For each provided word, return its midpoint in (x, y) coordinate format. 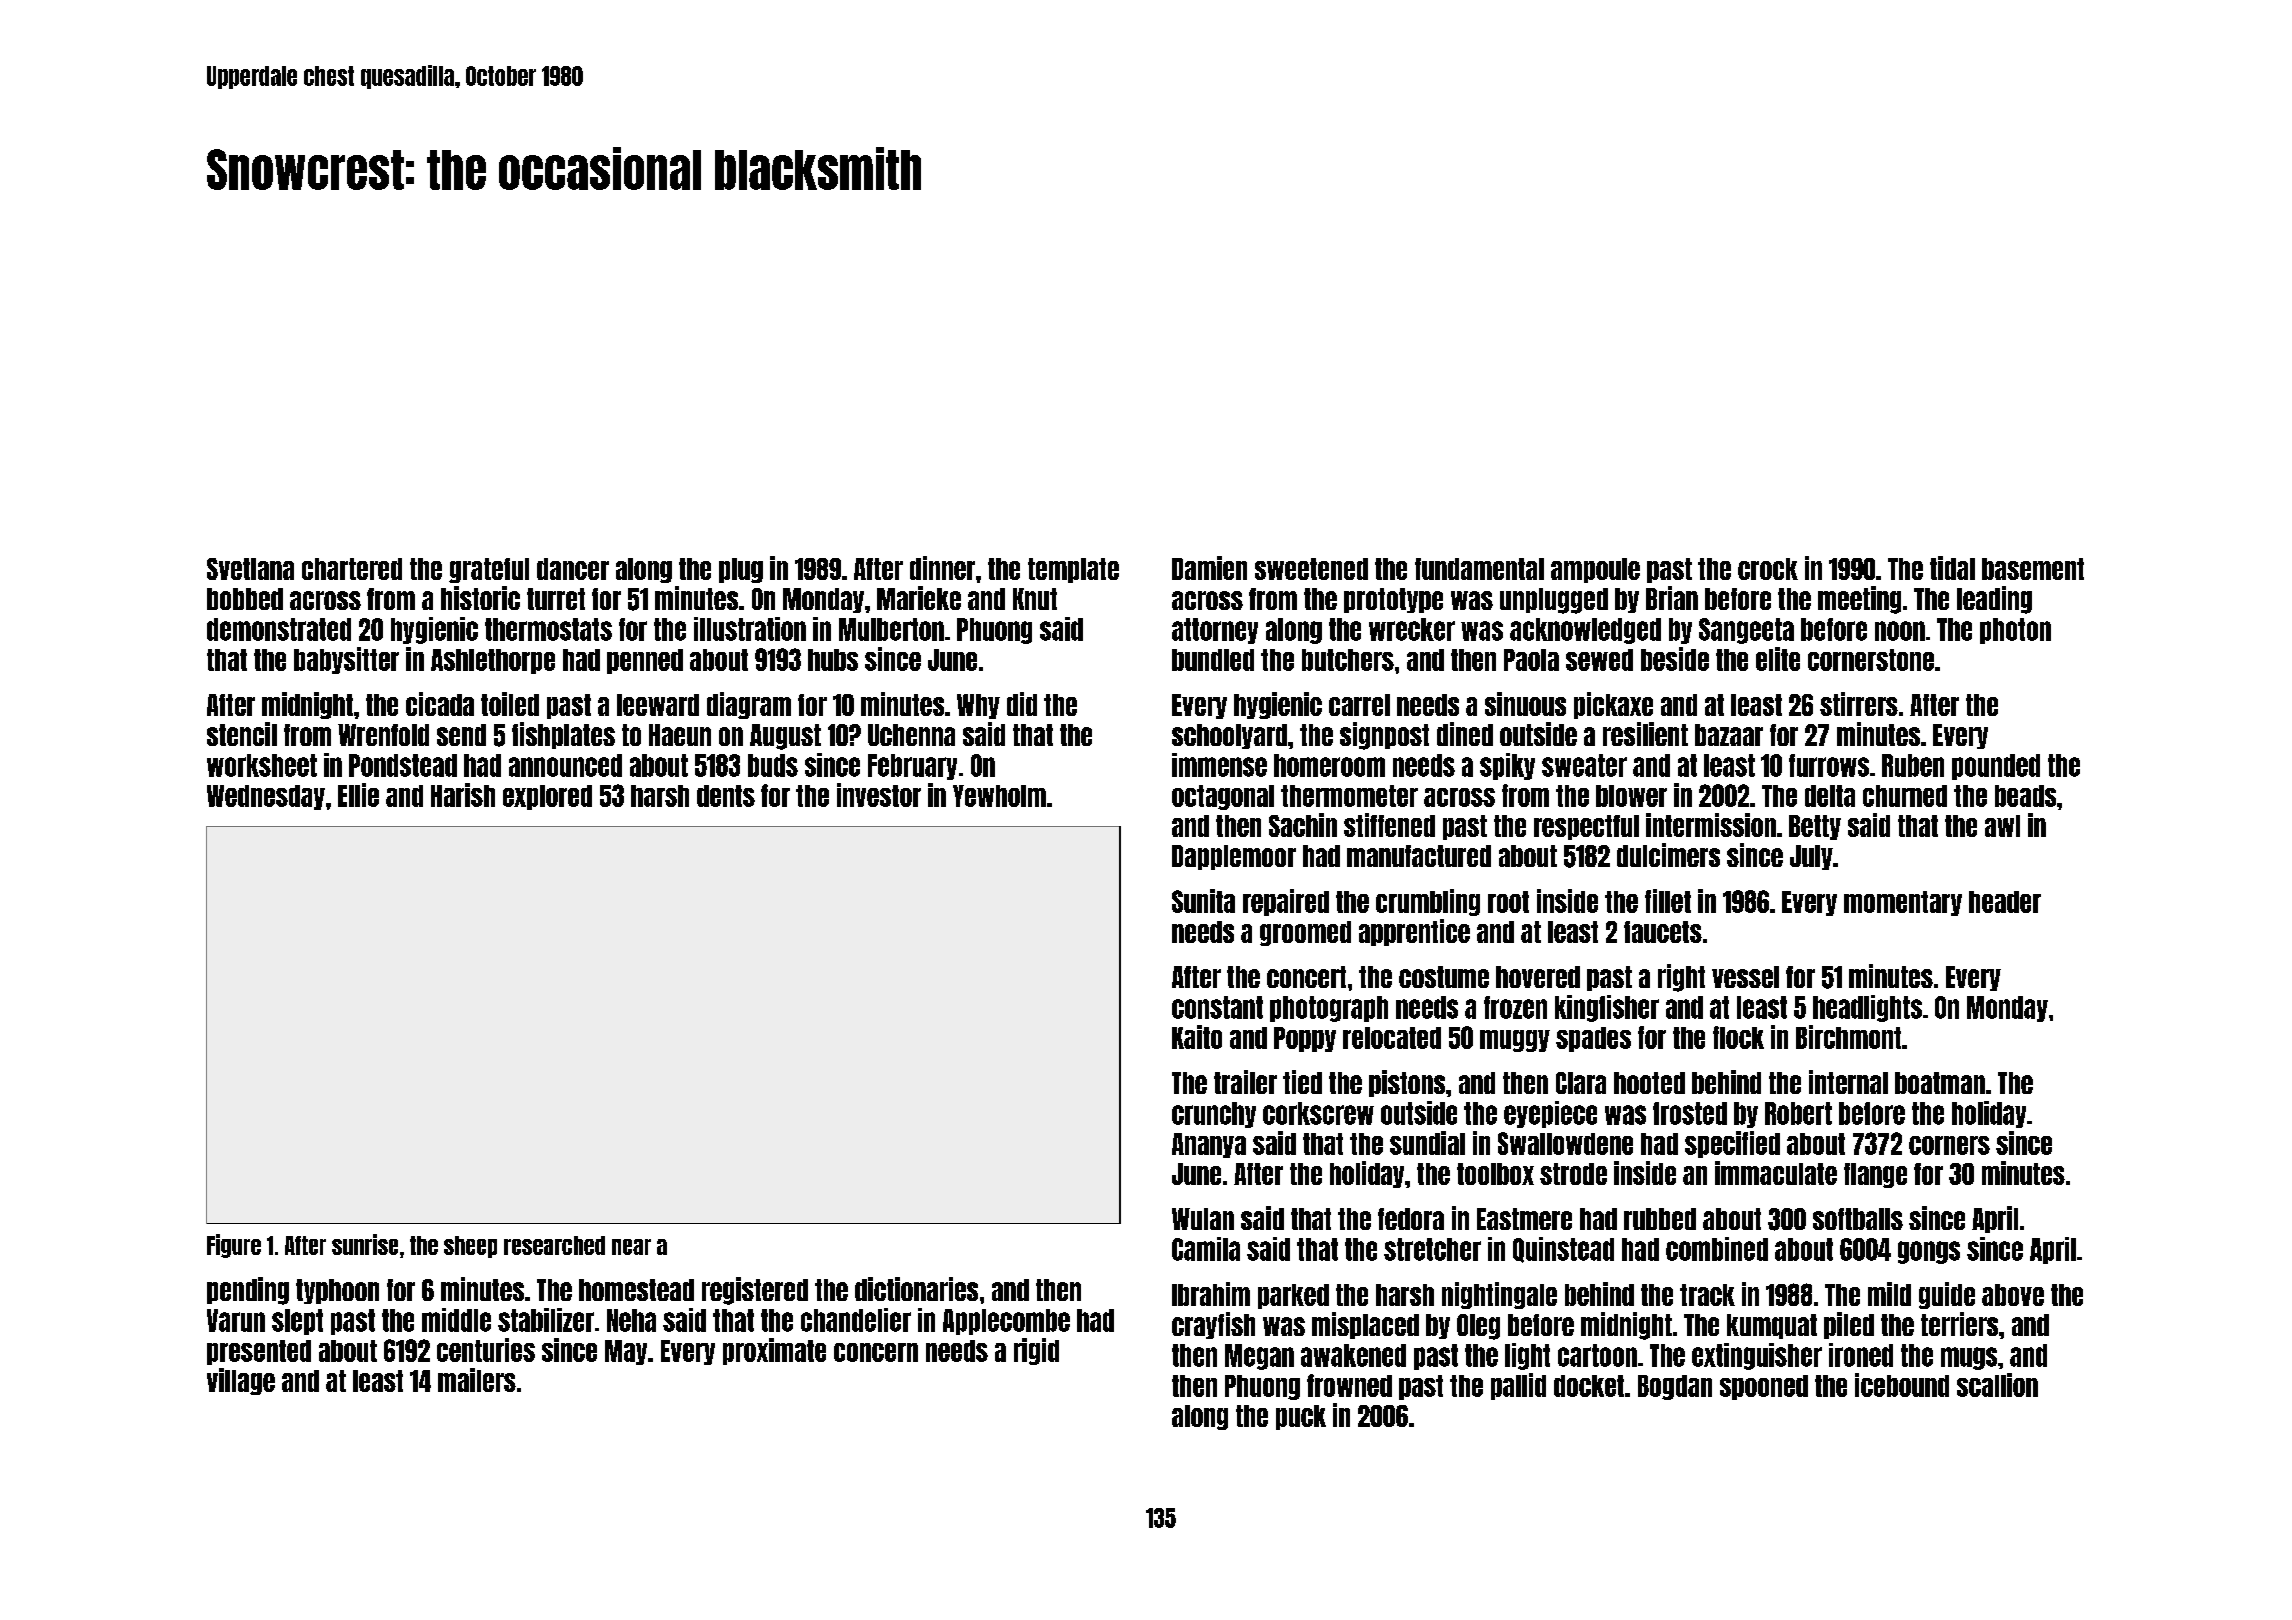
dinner (942, 568)
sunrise (365, 1244)
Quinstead (1563, 1250)
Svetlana (250, 569)
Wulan (1203, 1219)
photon (2015, 631)
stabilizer (546, 1320)
